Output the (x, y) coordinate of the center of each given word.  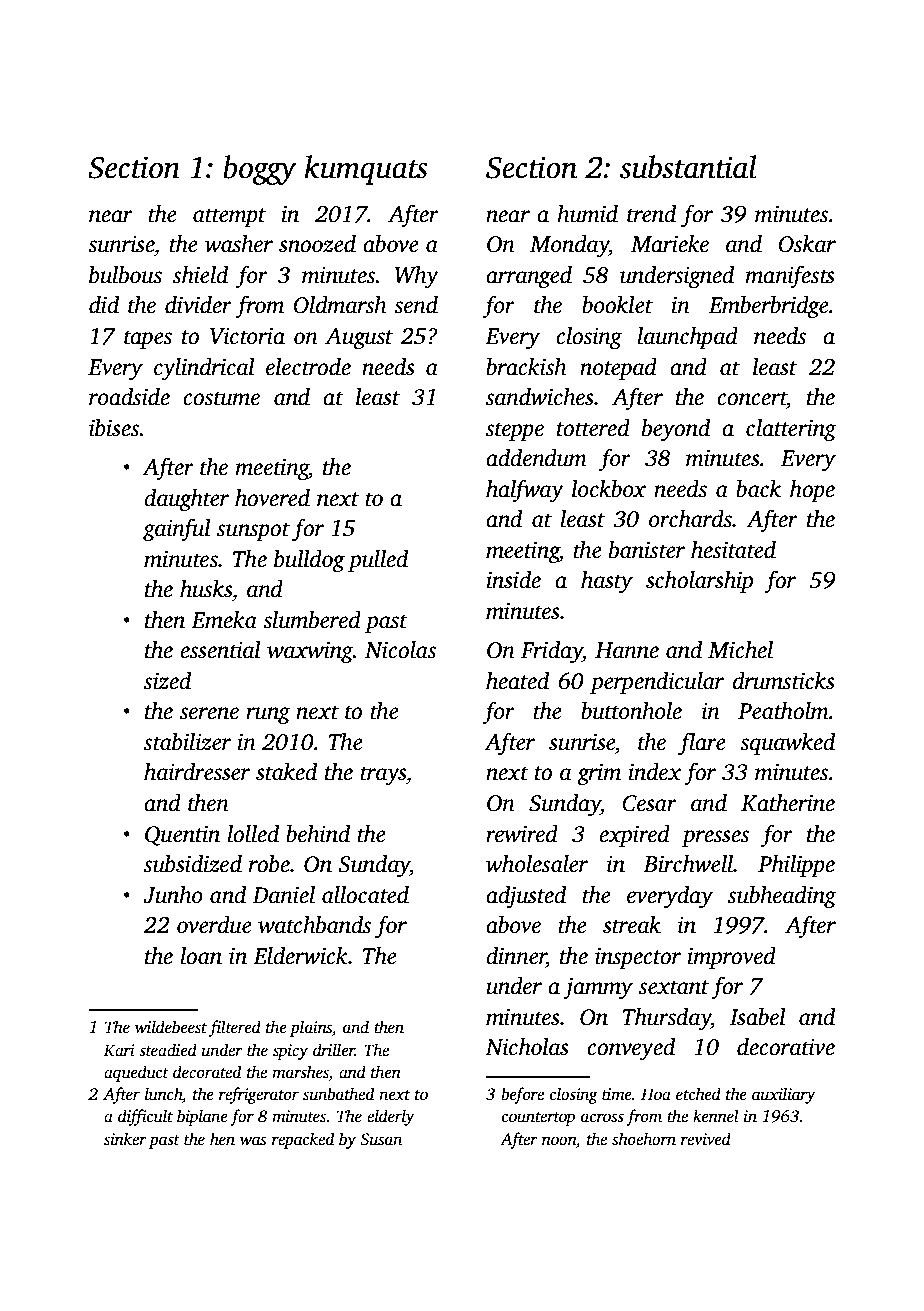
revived (706, 1139)
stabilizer (187, 742)
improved (731, 958)
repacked (303, 1140)
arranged (529, 277)
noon (559, 1141)
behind (318, 834)
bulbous (125, 275)
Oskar (807, 244)
